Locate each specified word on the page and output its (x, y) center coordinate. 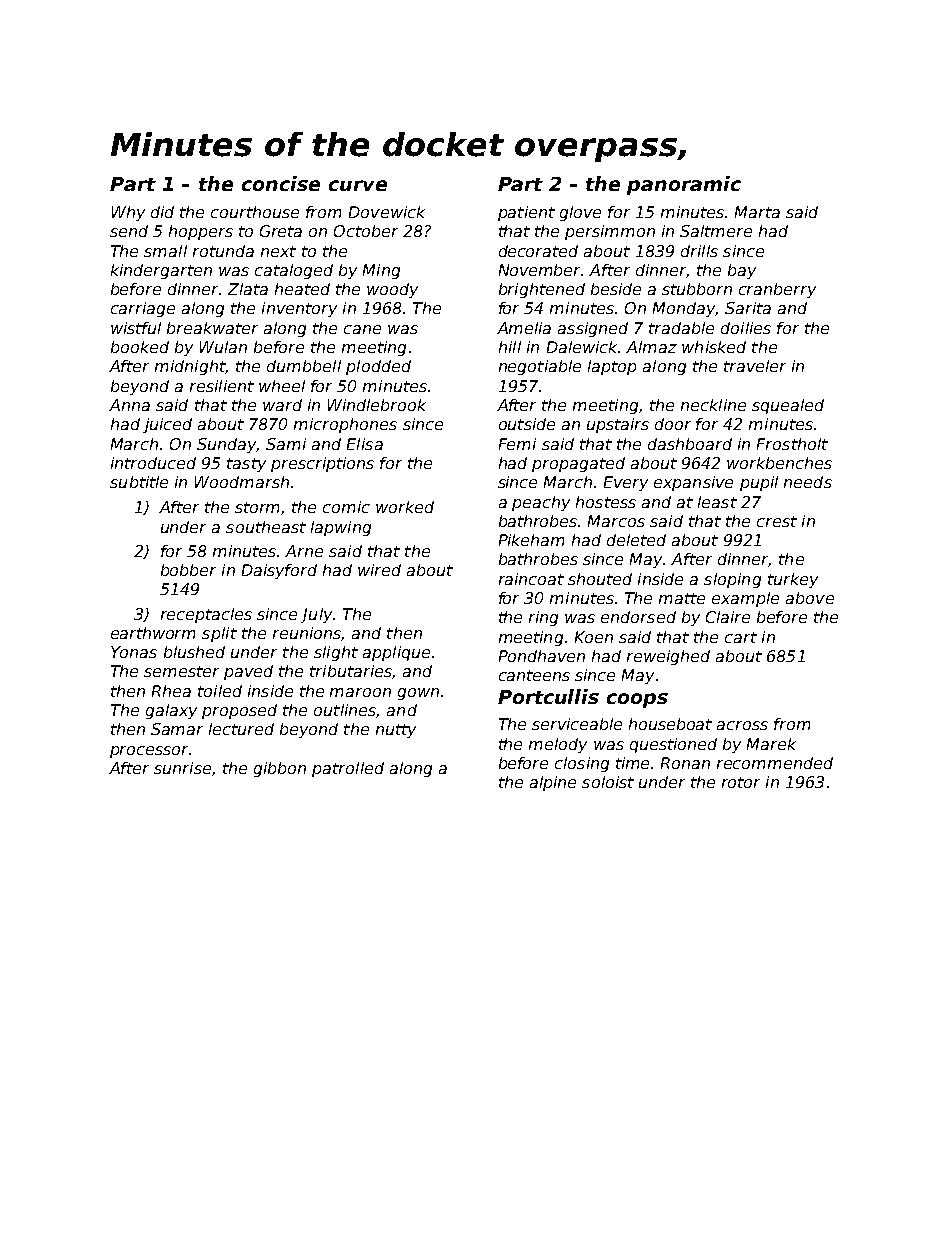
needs (808, 482)
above (810, 598)
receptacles (206, 615)
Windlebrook (377, 405)
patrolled (348, 769)
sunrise (182, 768)
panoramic (684, 185)
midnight (190, 367)
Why (128, 213)
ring (543, 618)
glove (580, 213)
